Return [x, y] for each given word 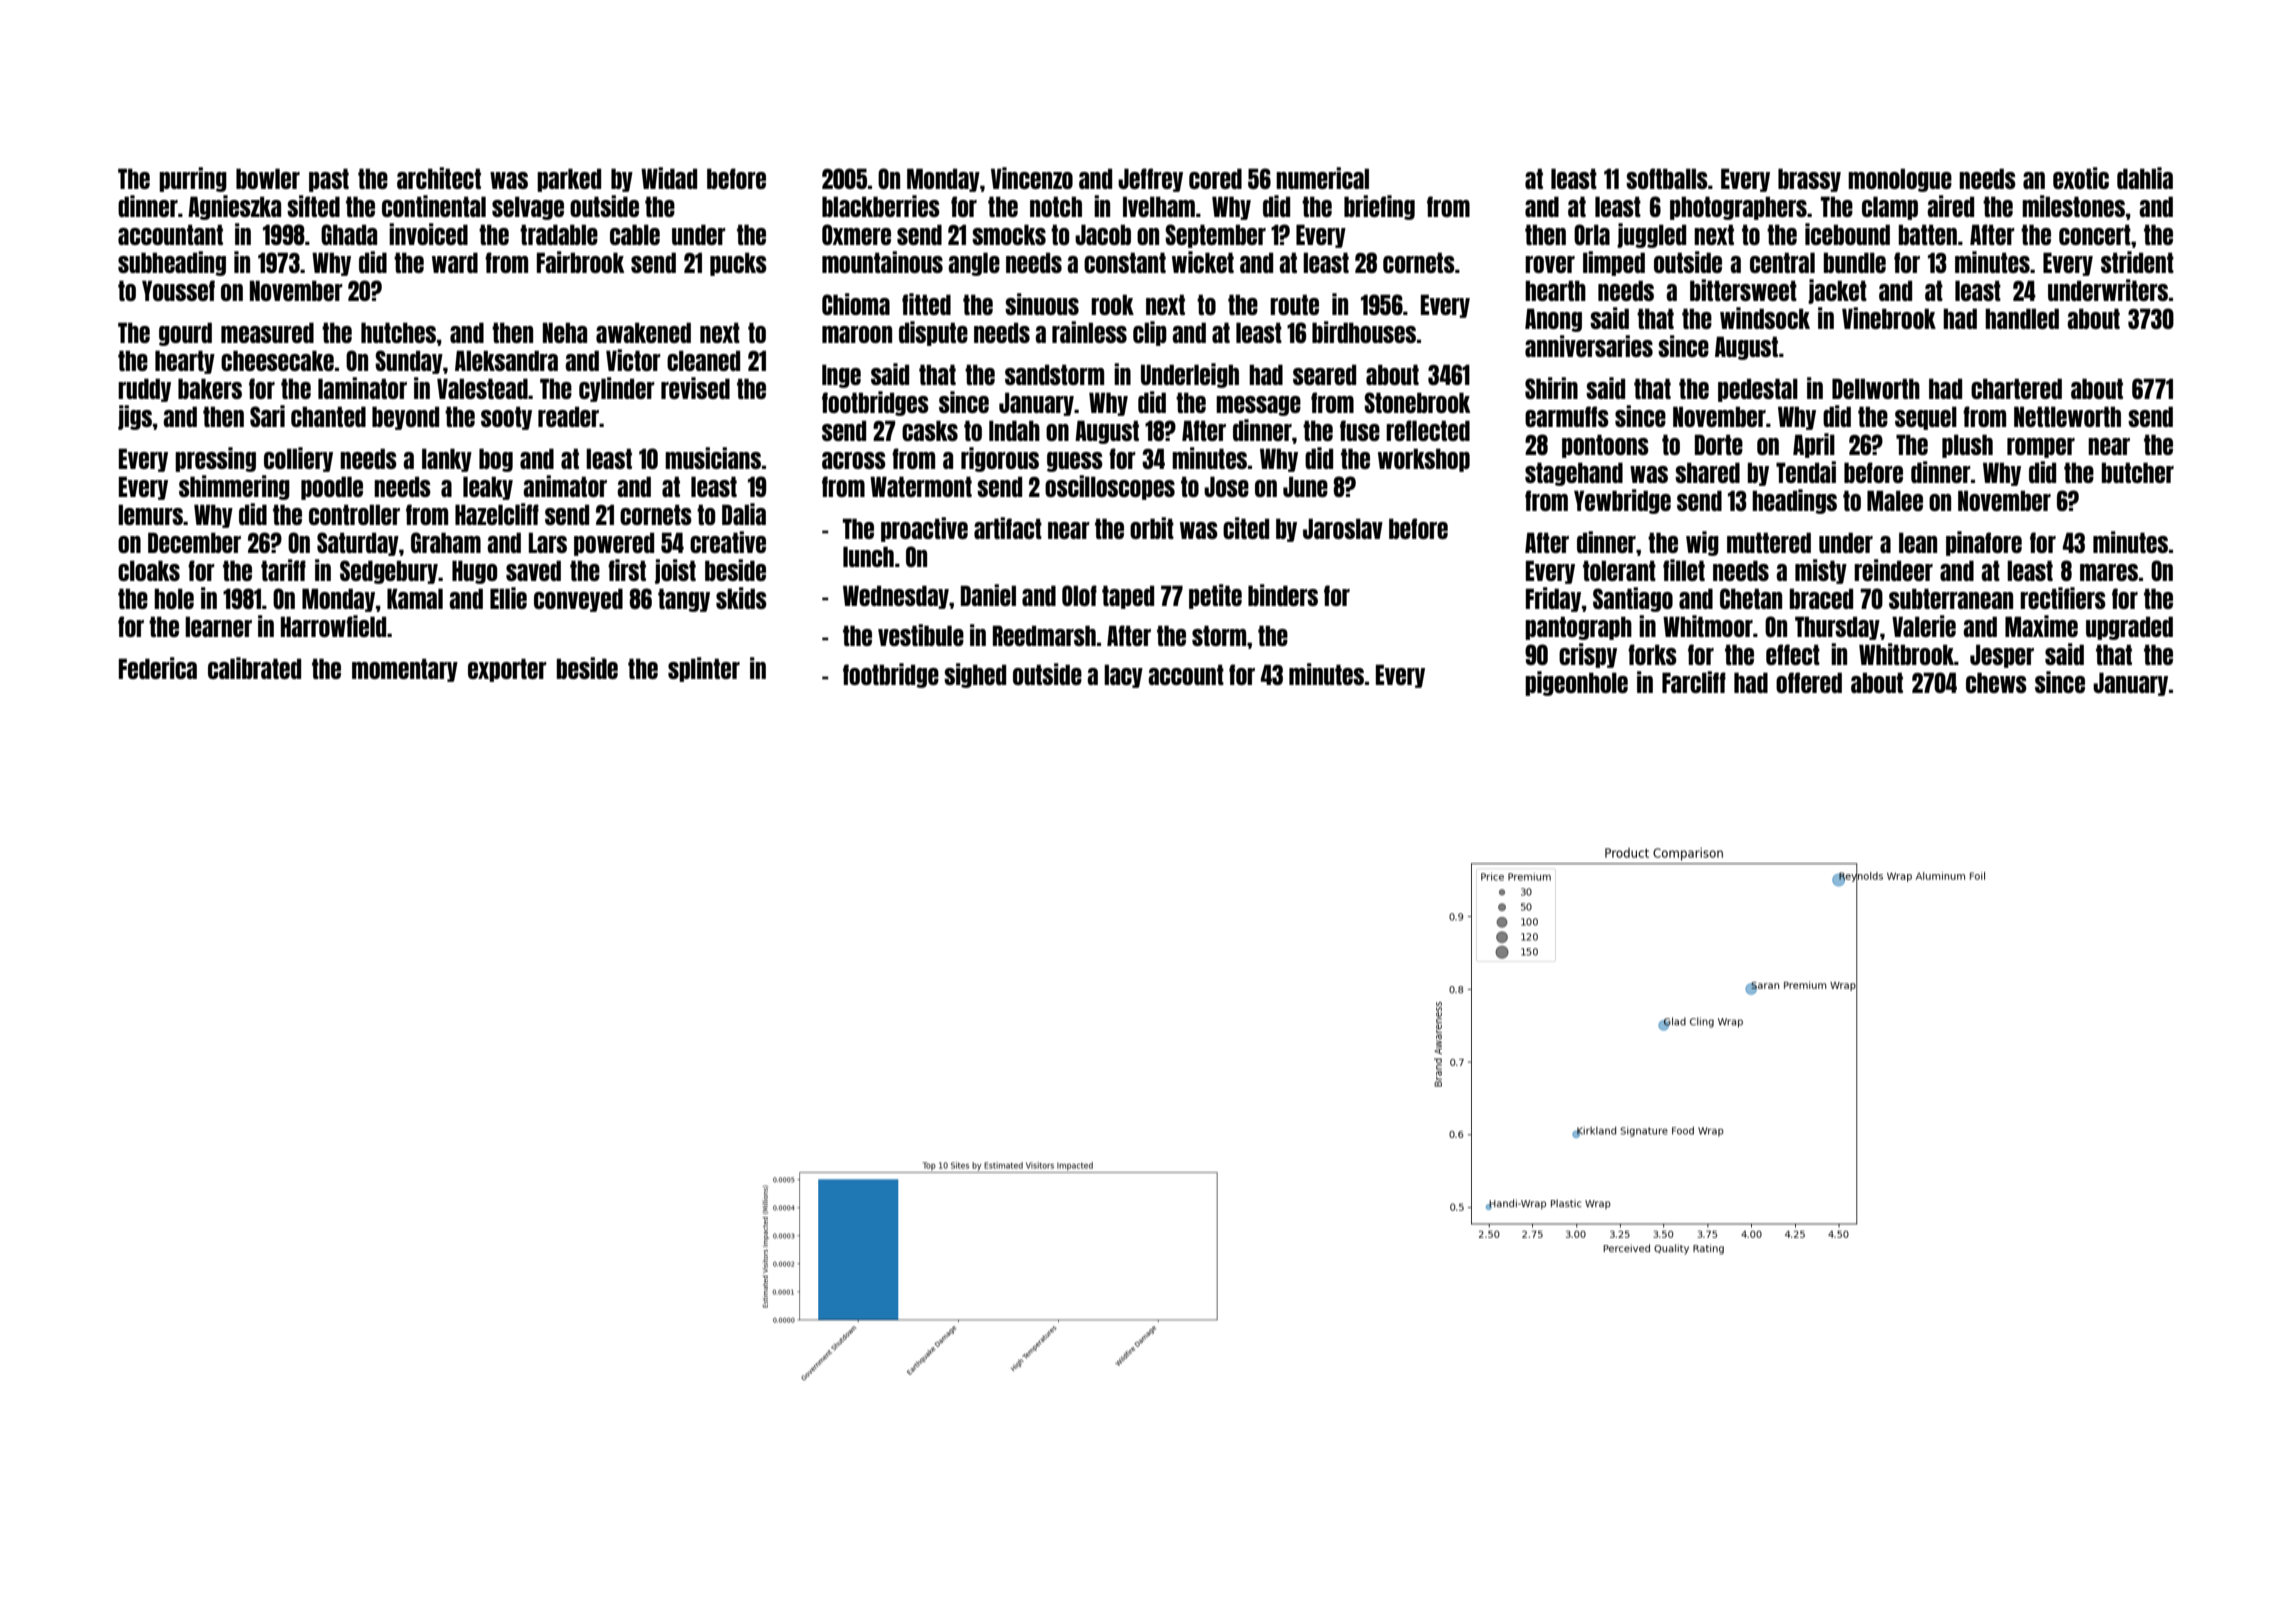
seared [1324, 374]
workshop [1424, 460]
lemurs [150, 514]
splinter [704, 669]
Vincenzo [1032, 178]
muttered [1769, 542]
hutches [398, 332]
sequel [1926, 418]
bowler [268, 178]
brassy [1809, 180]
